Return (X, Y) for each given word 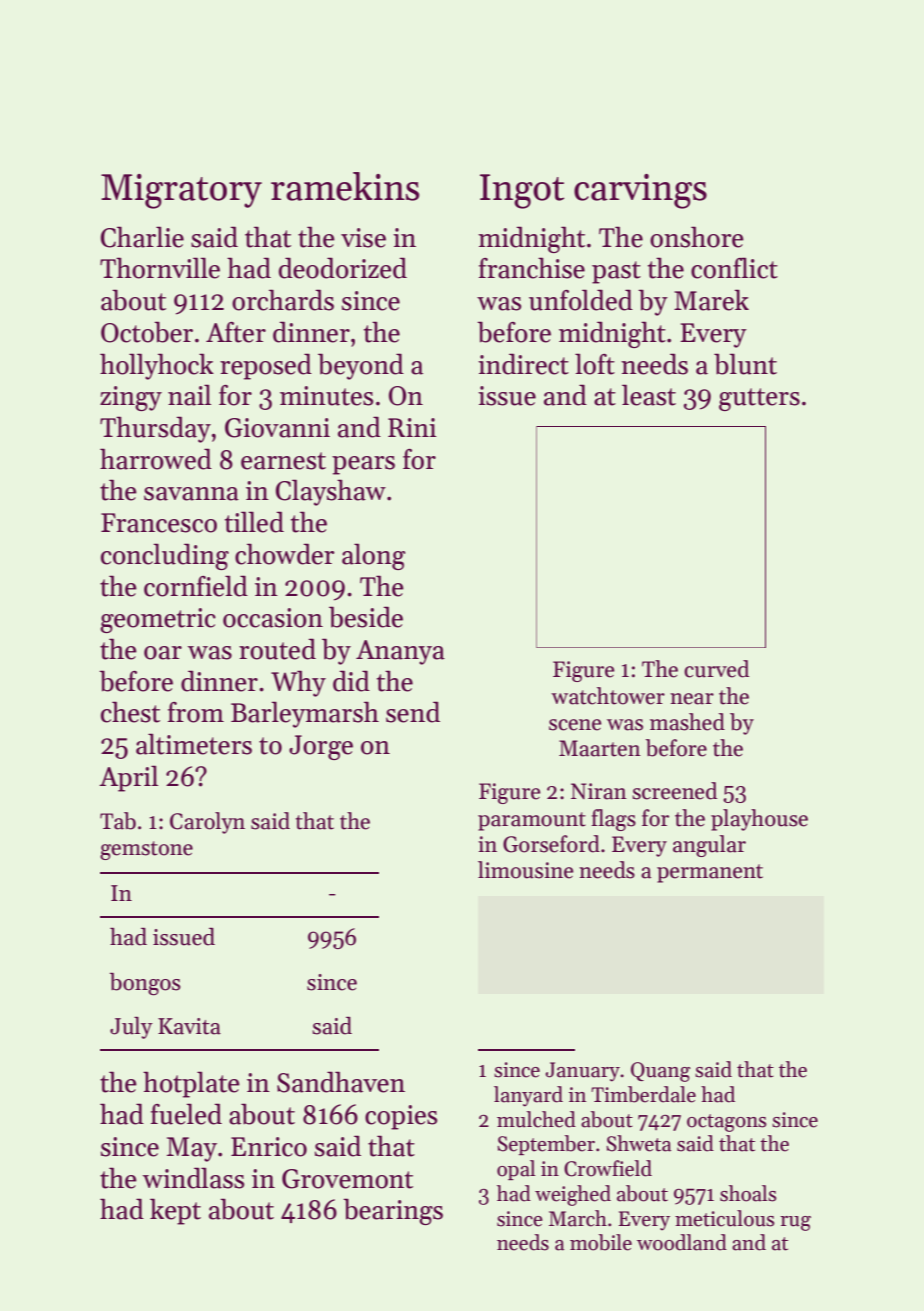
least (649, 395)
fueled (186, 1114)
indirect (523, 364)
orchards (283, 300)
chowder (285, 554)
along (374, 556)
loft (595, 364)
